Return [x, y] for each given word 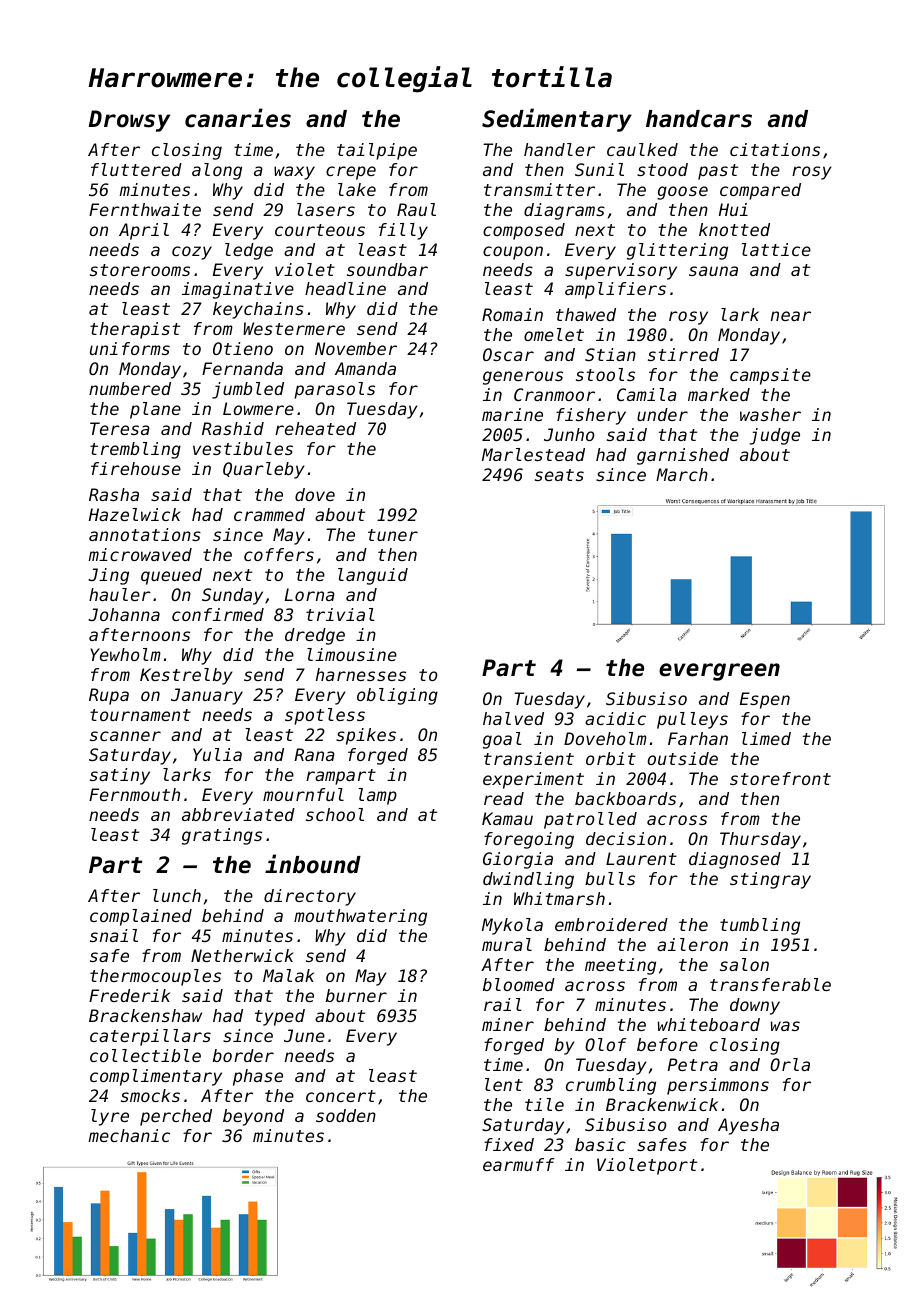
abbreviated [238, 814]
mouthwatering [360, 917]
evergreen [719, 672]
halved [513, 718]
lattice [776, 249]
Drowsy [129, 121]
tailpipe [377, 151]
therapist [135, 330]
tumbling [760, 926]
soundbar [387, 269]
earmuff [519, 1164]
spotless [325, 716]
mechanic [129, 1135]
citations [775, 149]
